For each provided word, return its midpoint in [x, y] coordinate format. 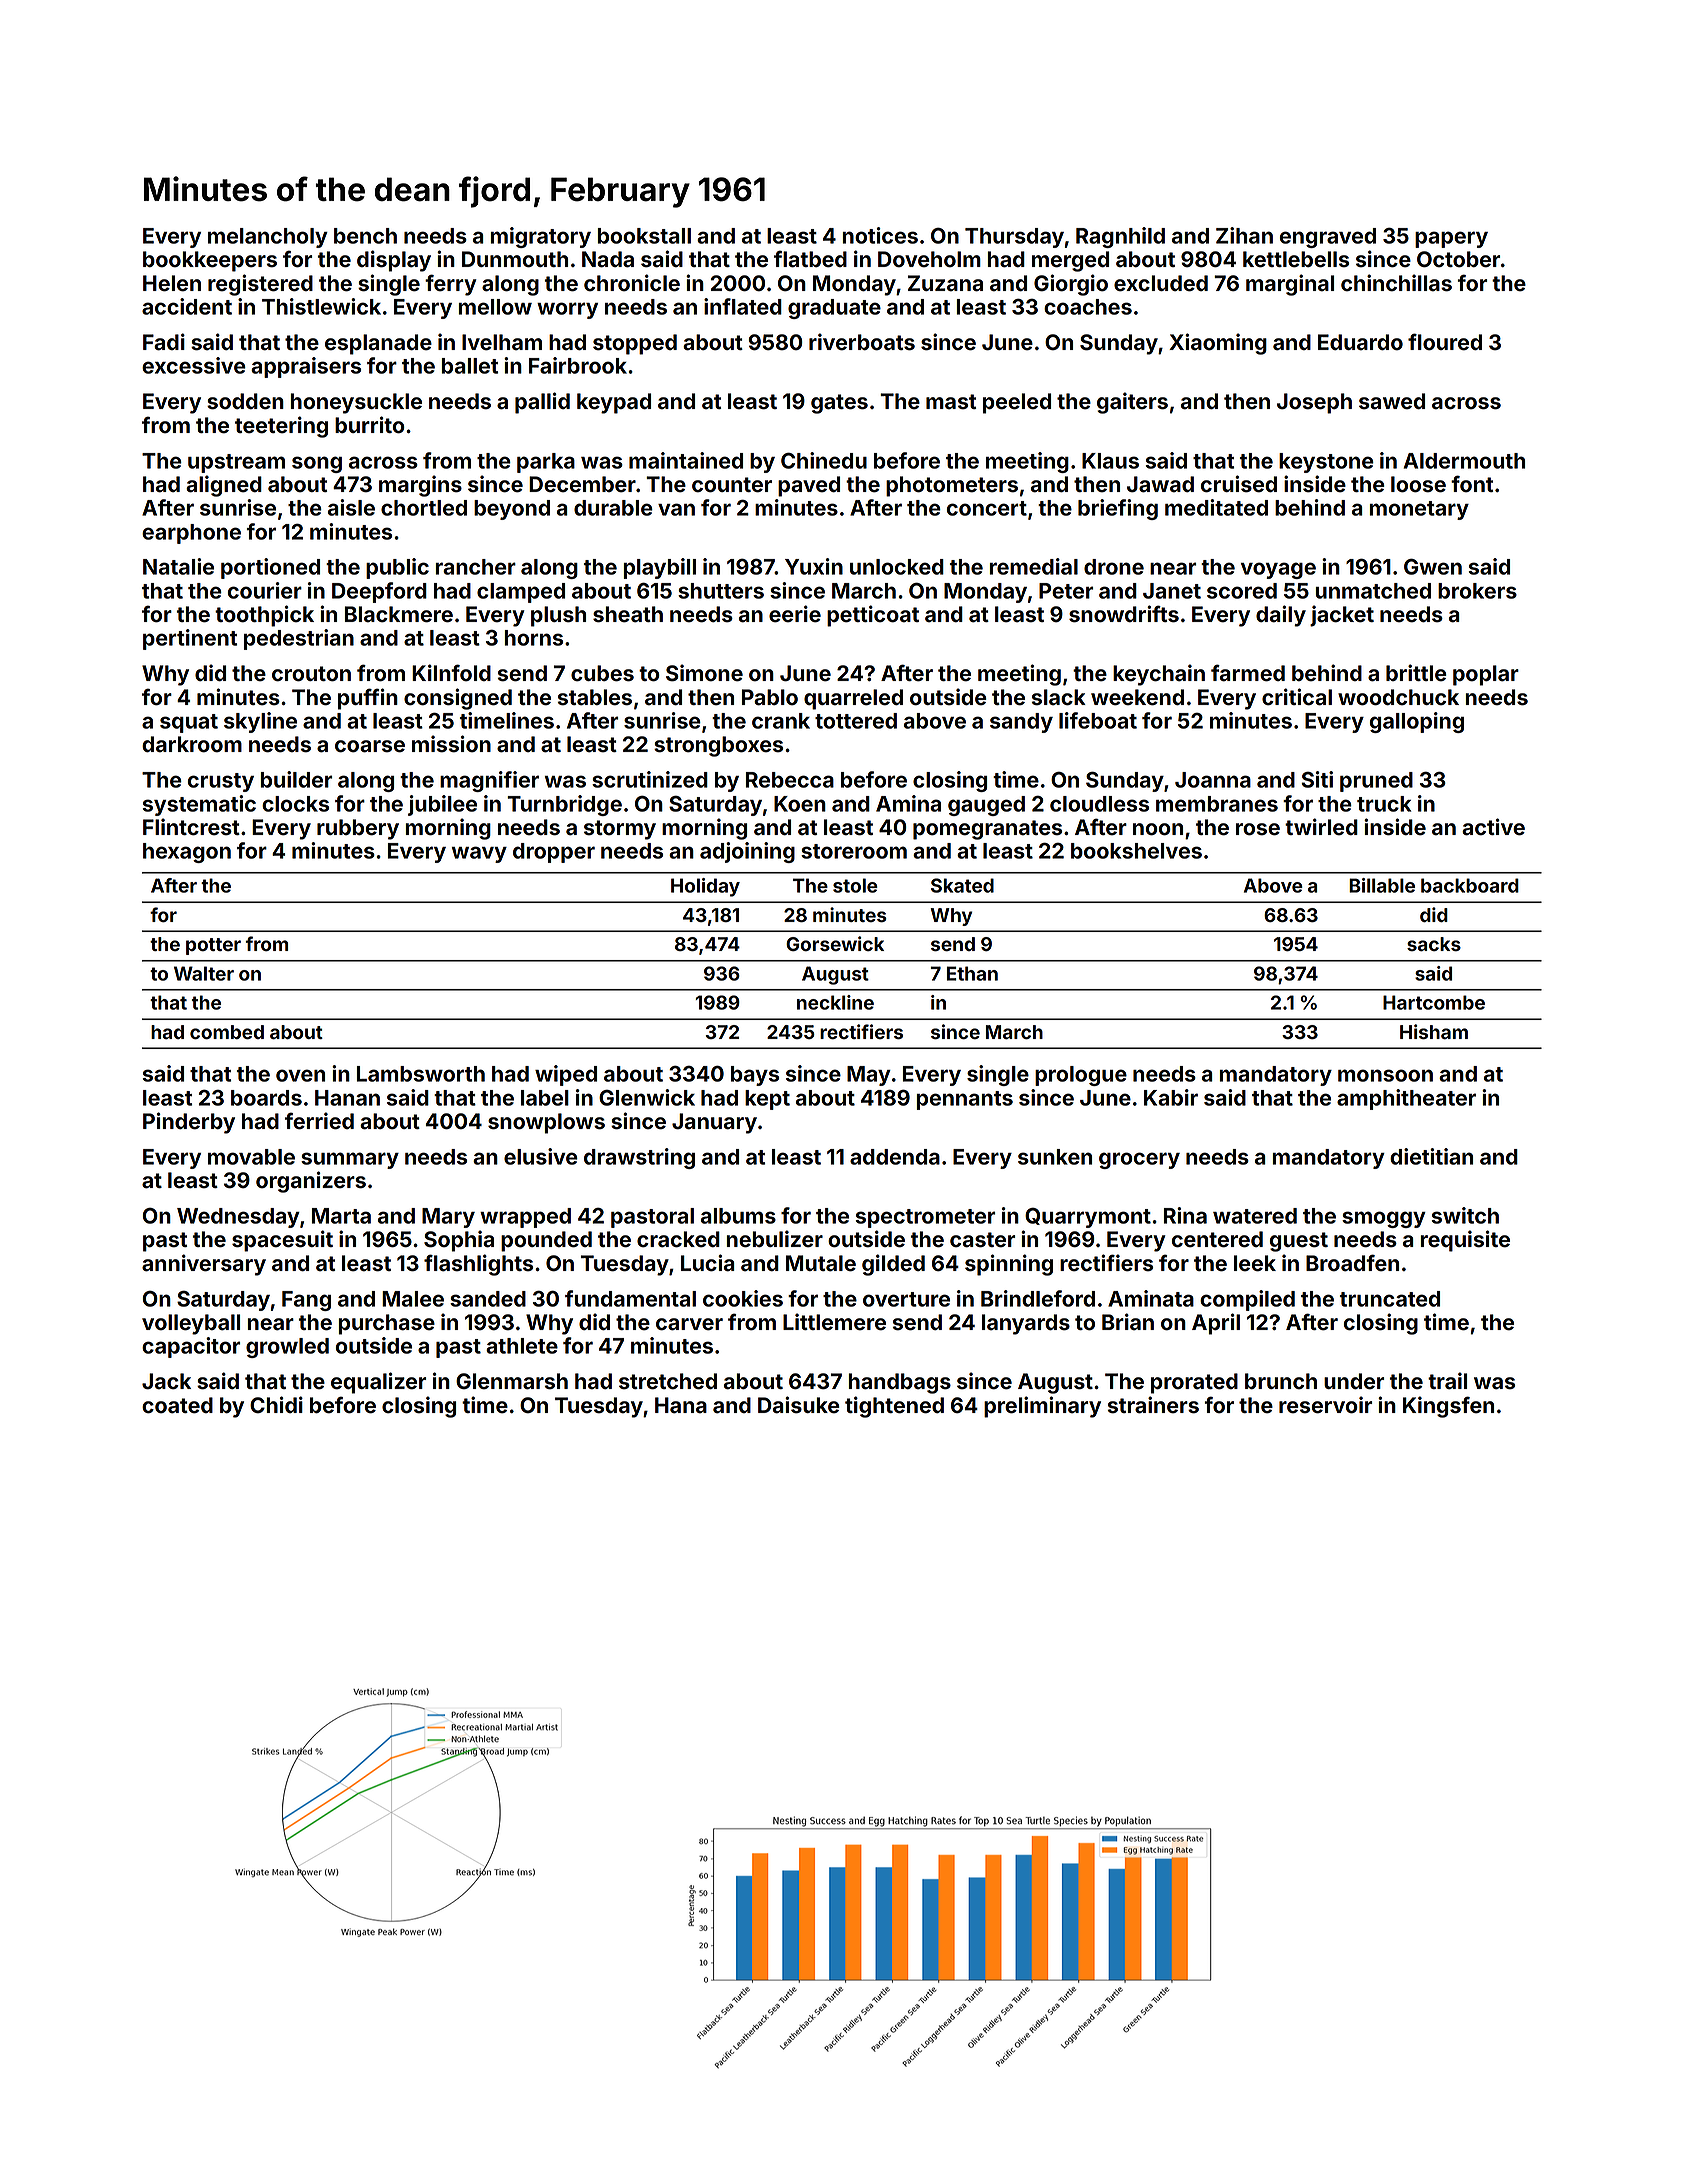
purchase [387, 1324]
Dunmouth [515, 259]
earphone [191, 534]
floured [1445, 342]
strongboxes [718, 746]
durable [613, 508]
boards [266, 1098]
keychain [1159, 675]
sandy [1021, 723]
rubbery [358, 829]
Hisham [1434, 1031]
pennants [965, 1100]
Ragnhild [1120, 237]
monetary [1419, 510]
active [1493, 827]
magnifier [489, 781]
